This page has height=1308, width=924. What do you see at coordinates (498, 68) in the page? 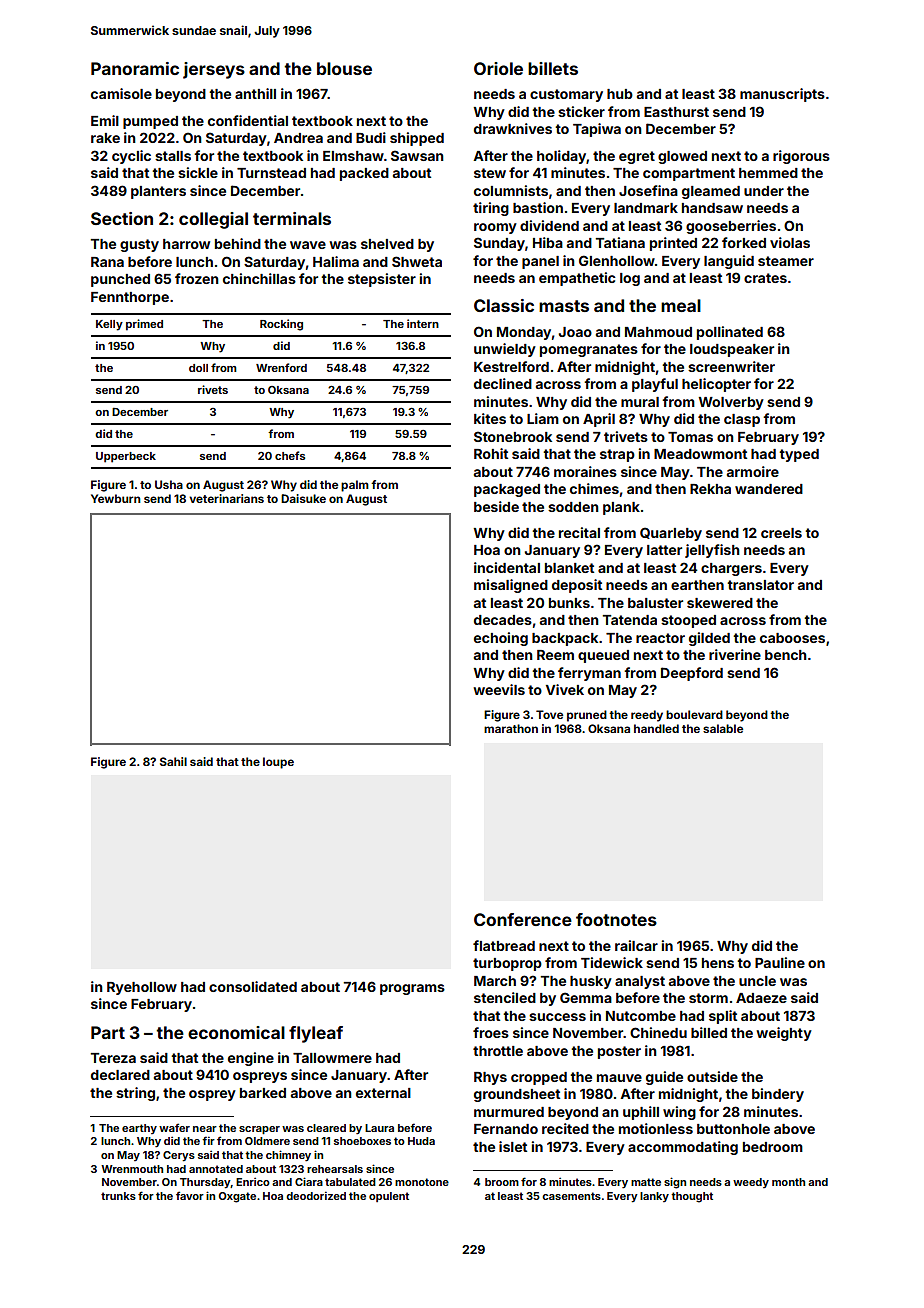
I see `Oriole` at bounding box center [498, 68].
